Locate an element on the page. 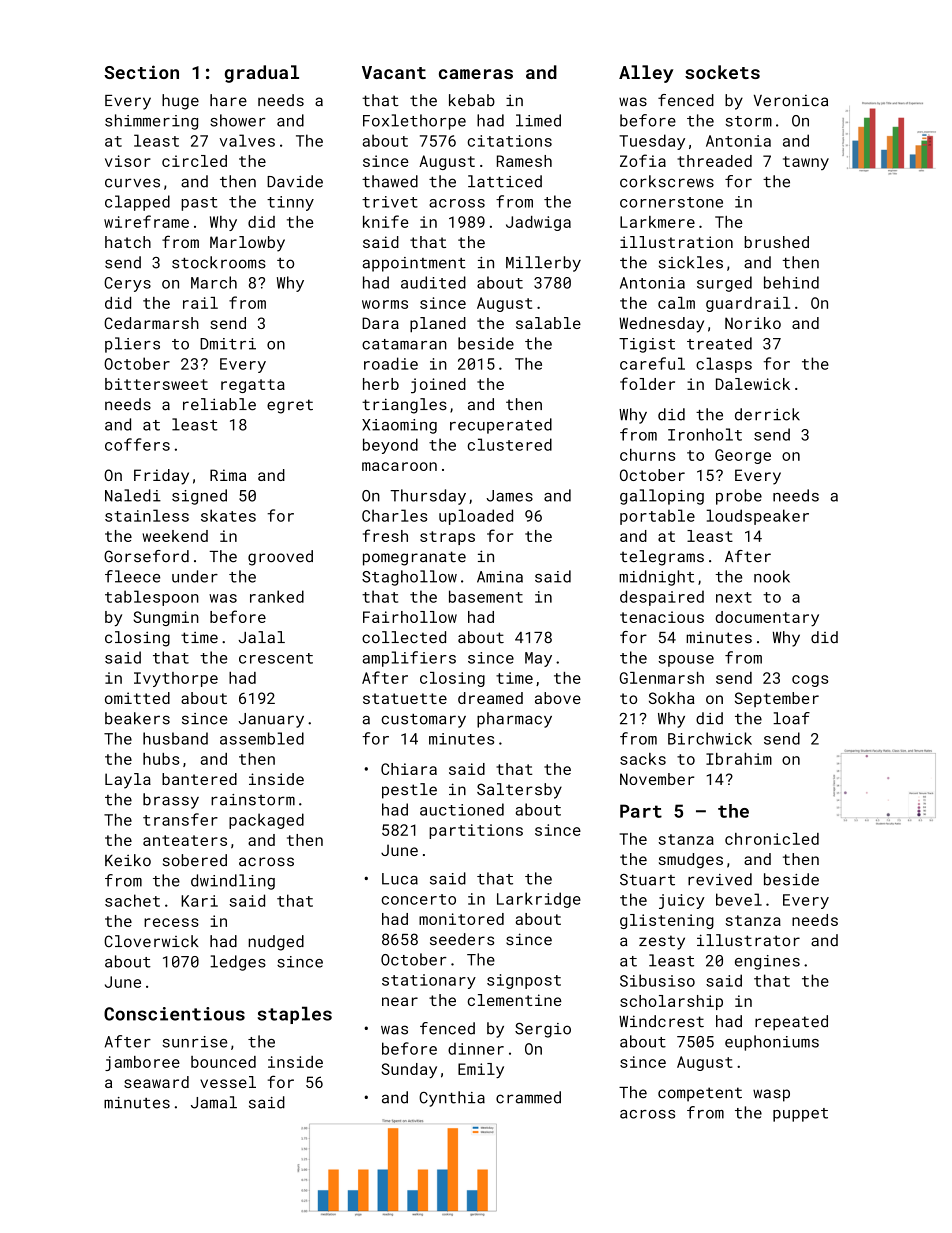  pliers is located at coordinates (132, 345).
